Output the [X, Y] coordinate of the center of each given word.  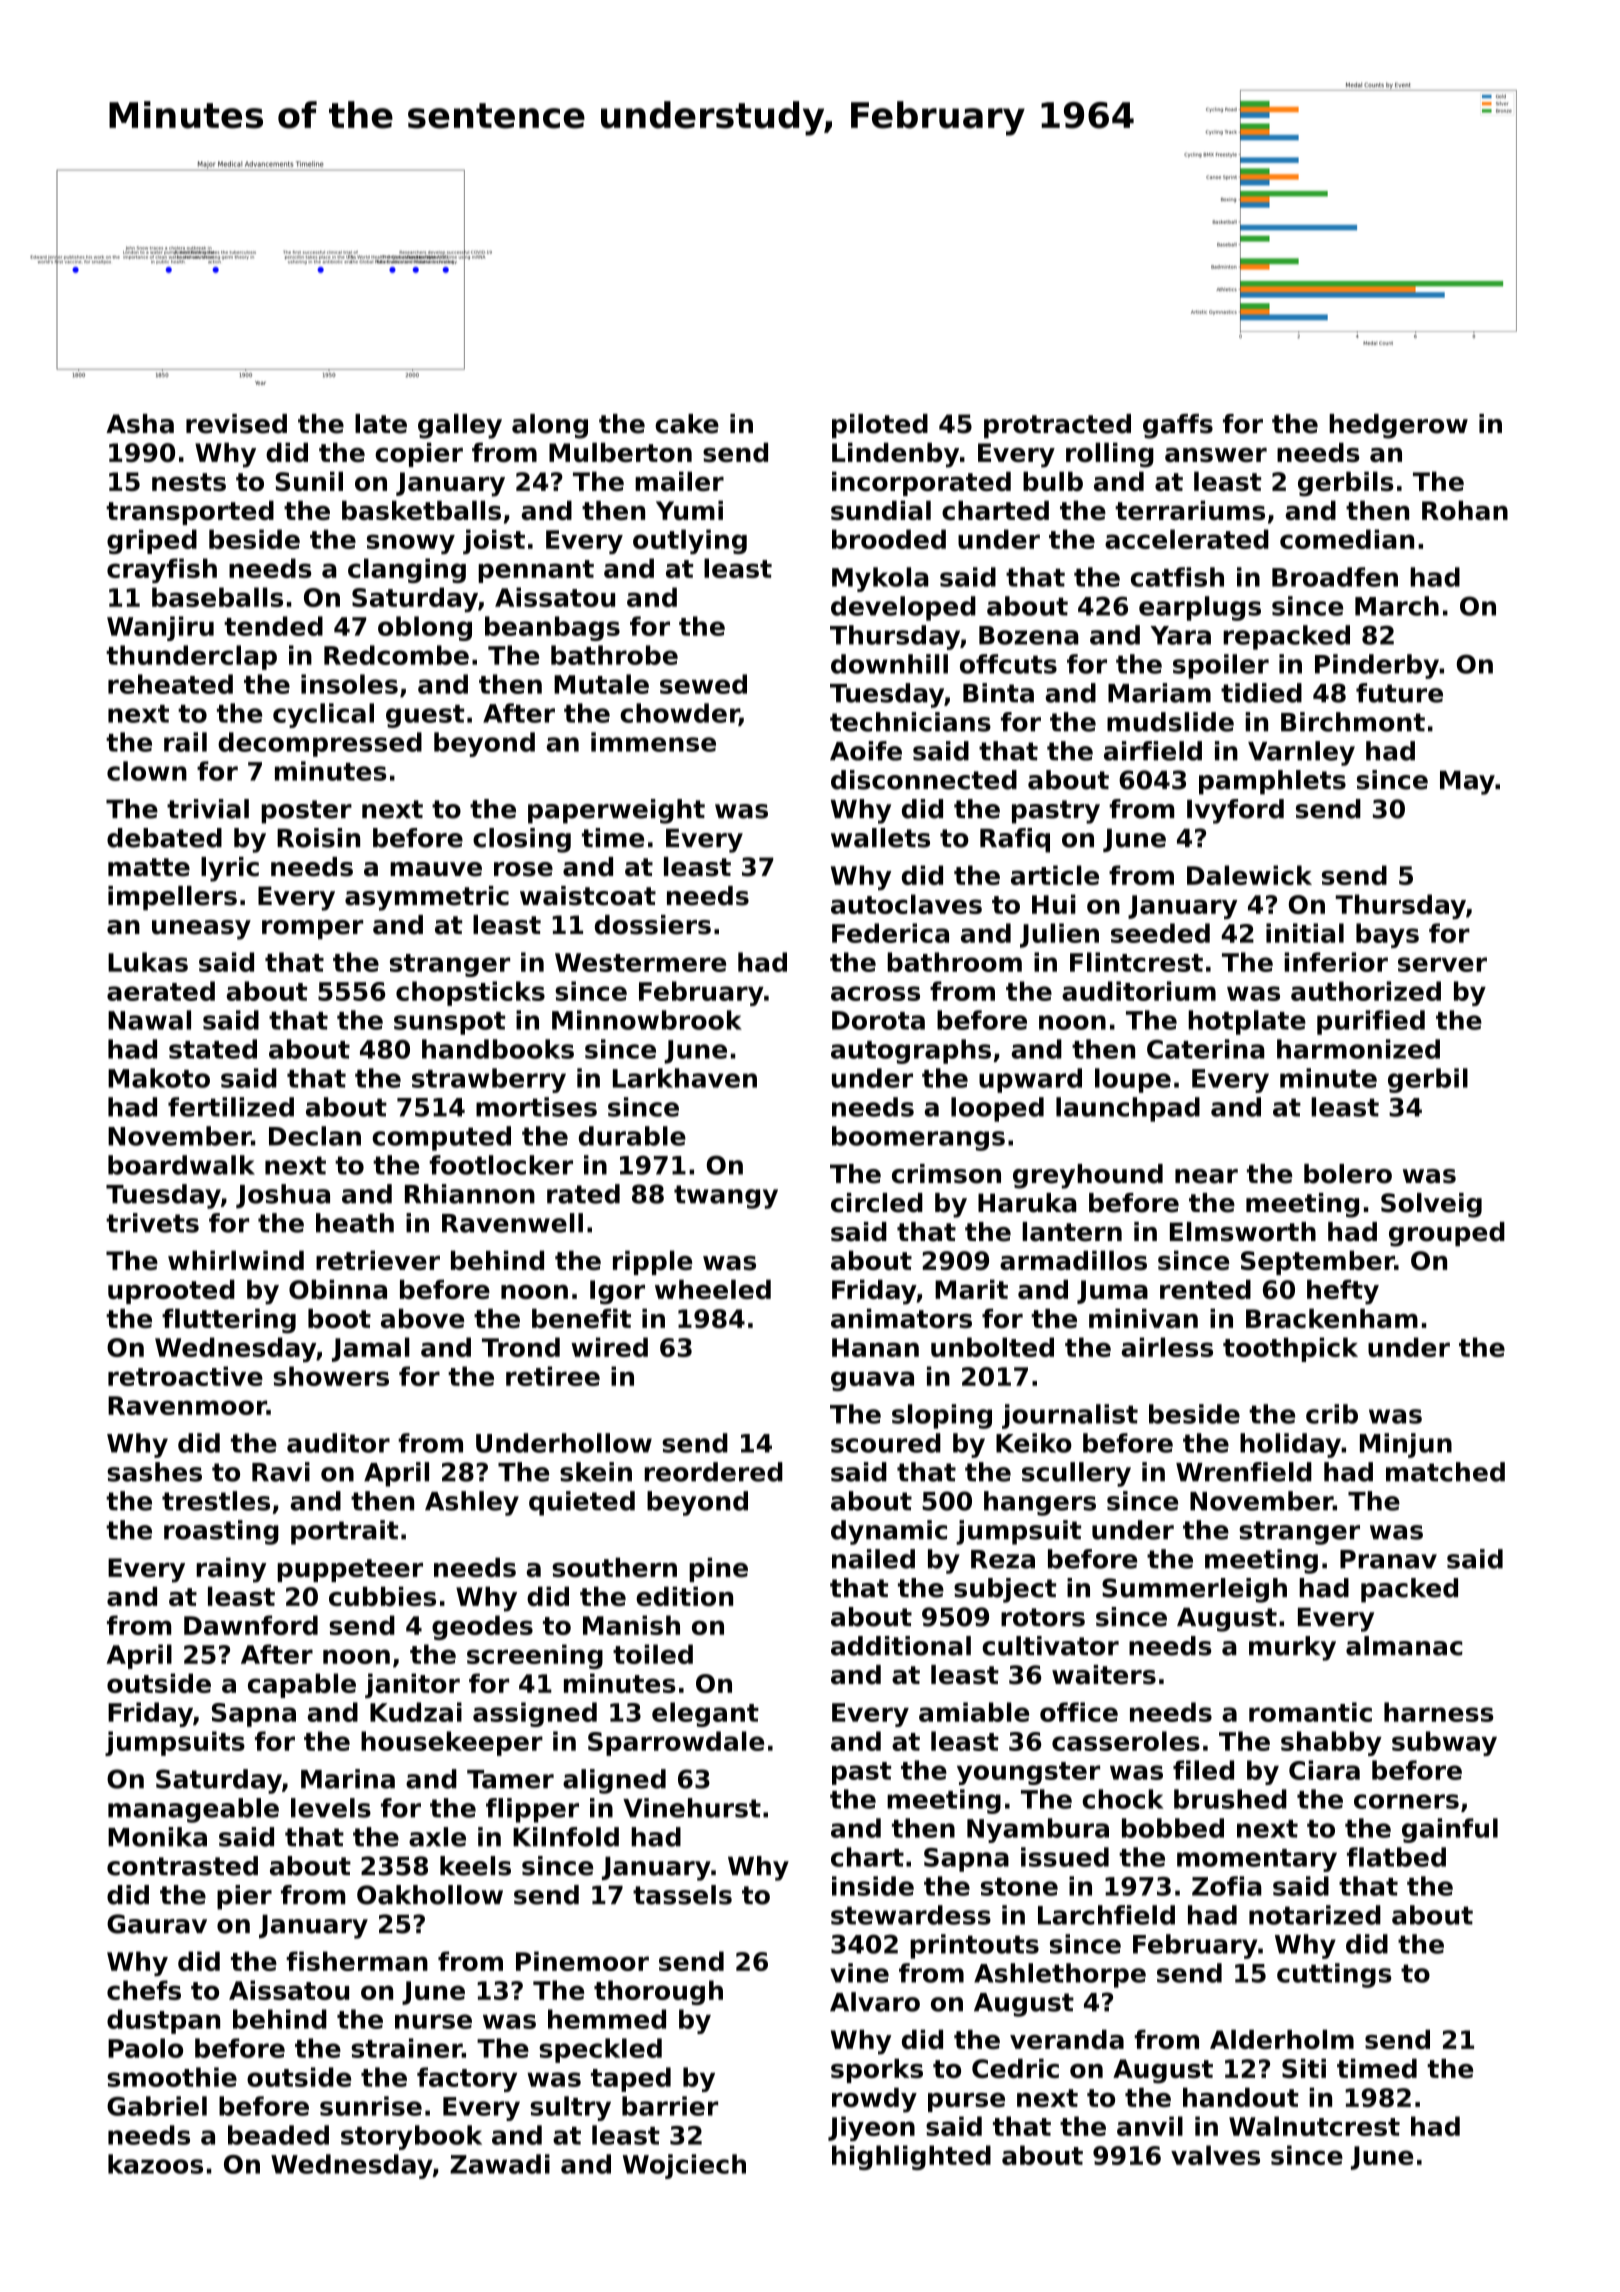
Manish [631, 1625]
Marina [348, 1779]
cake [687, 424]
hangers [1040, 1503]
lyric [230, 869]
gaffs [1178, 426]
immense [653, 742]
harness [1439, 1712]
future [1399, 693]
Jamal [371, 1349]
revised [236, 424]
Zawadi [500, 2164]
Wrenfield [1244, 1472]
